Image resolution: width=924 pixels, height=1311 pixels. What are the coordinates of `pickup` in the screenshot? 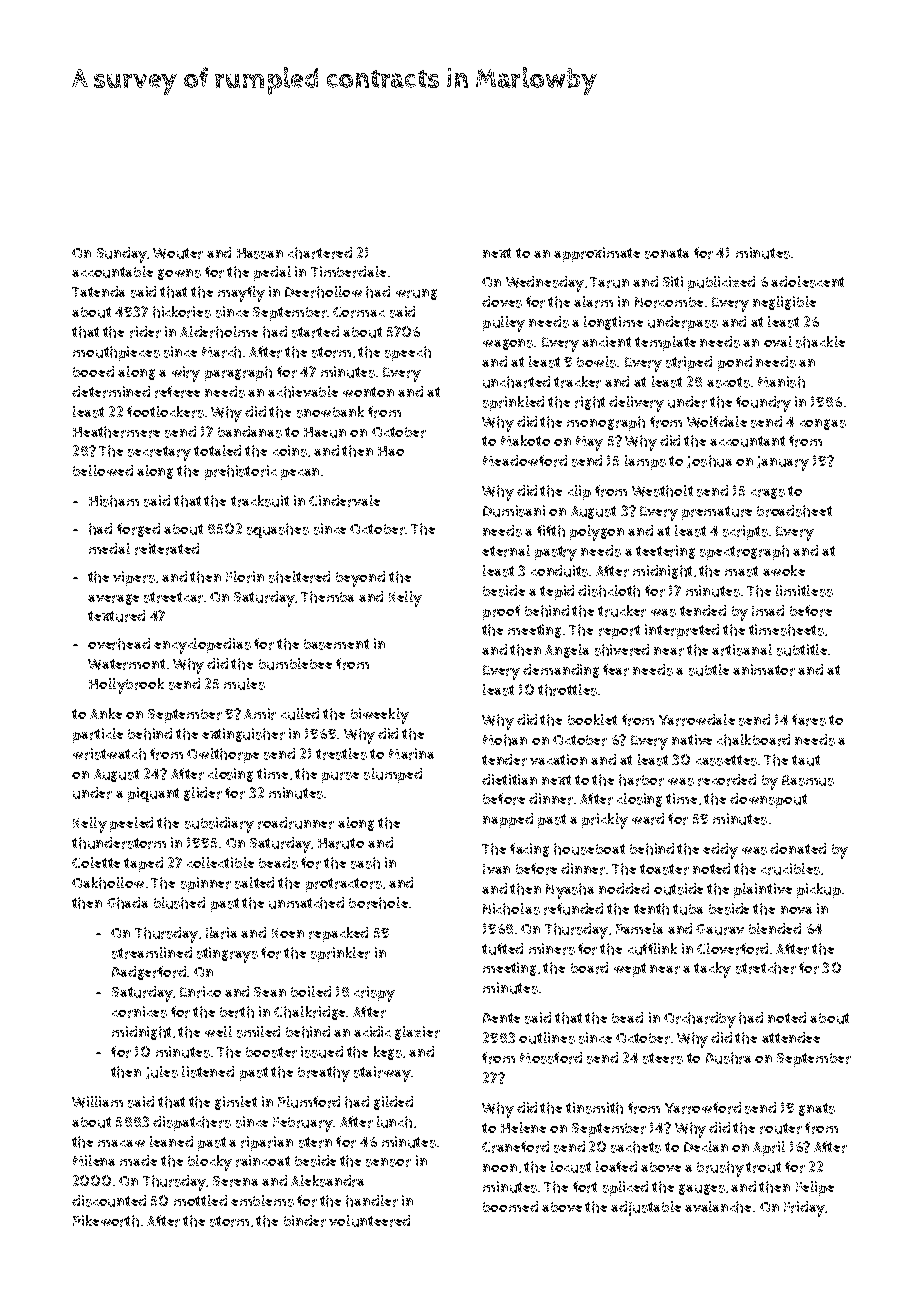 It's located at (819, 890).
